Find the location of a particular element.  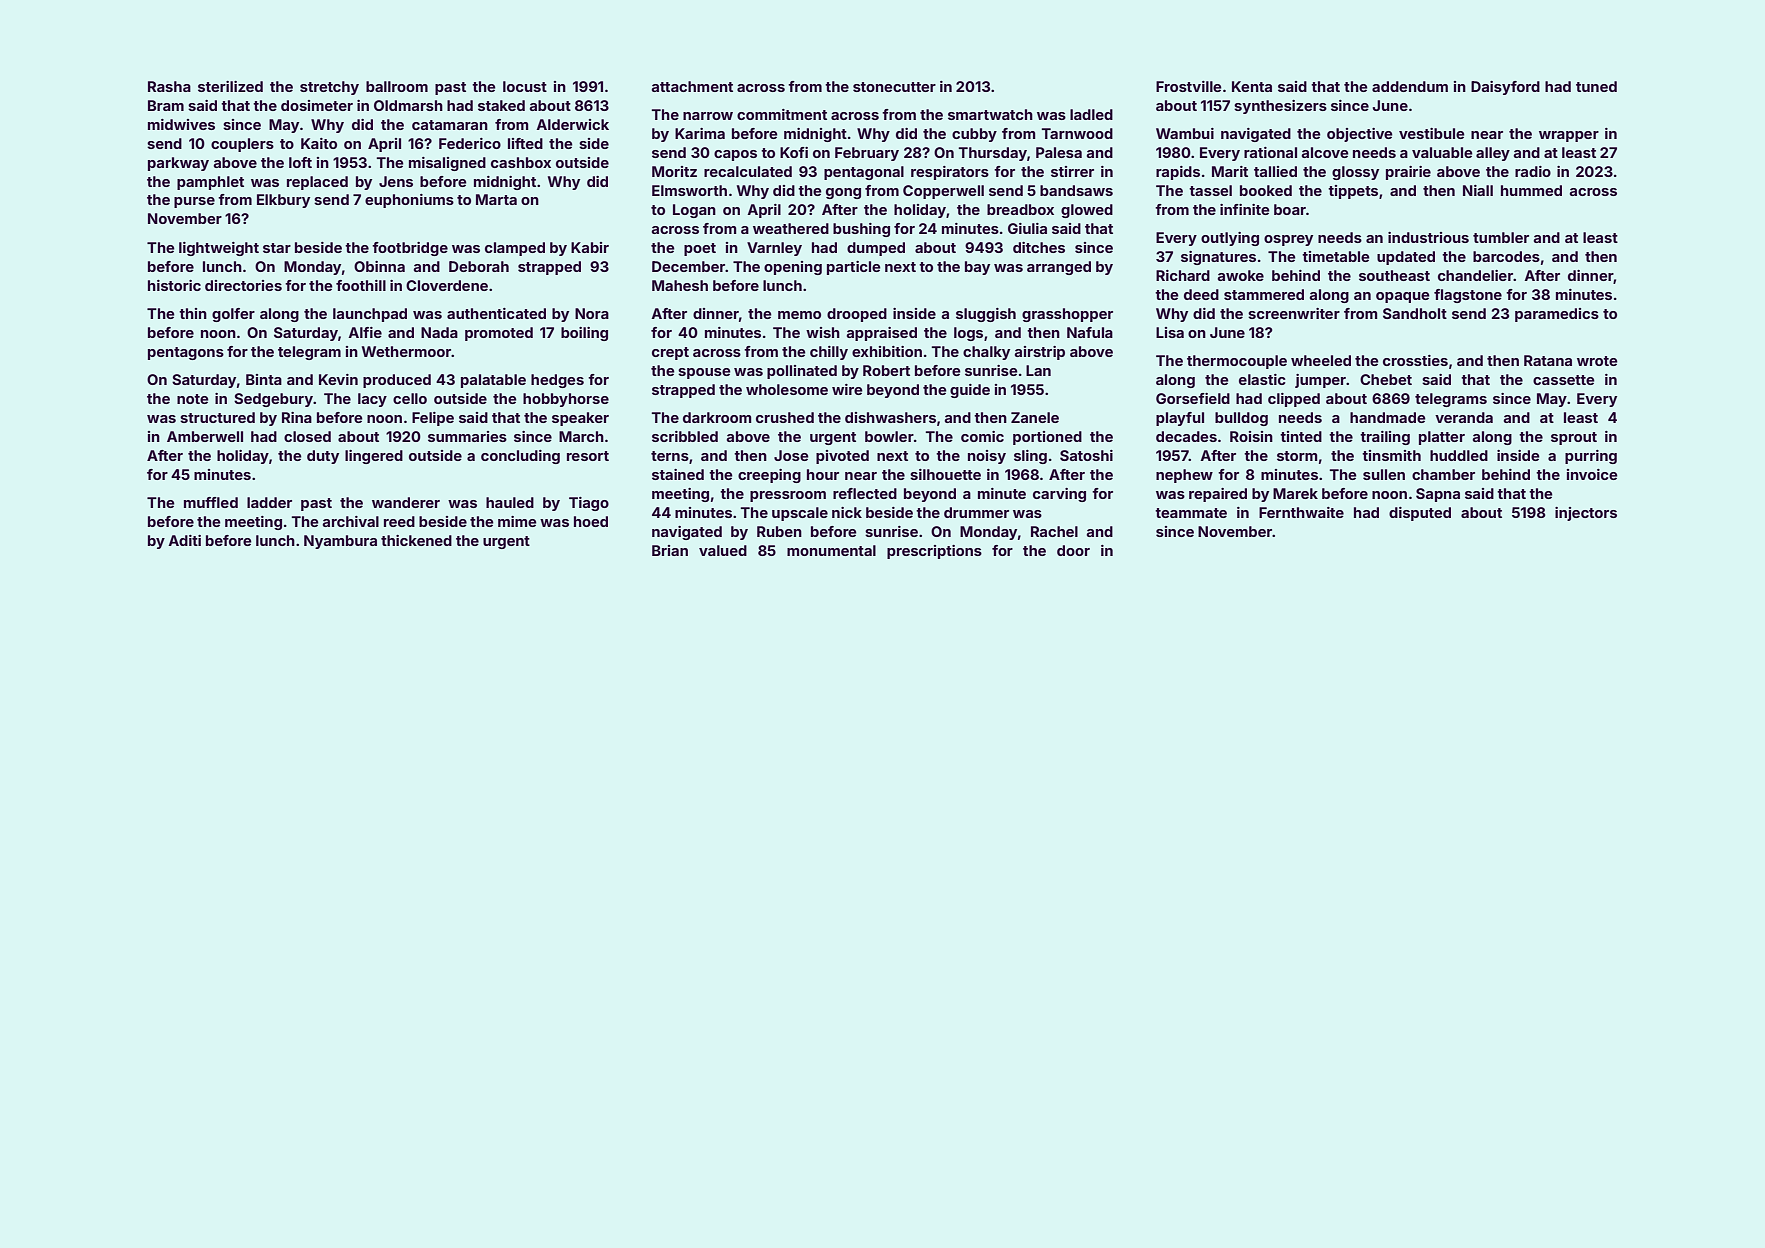

Alderwick is located at coordinates (572, 124).
